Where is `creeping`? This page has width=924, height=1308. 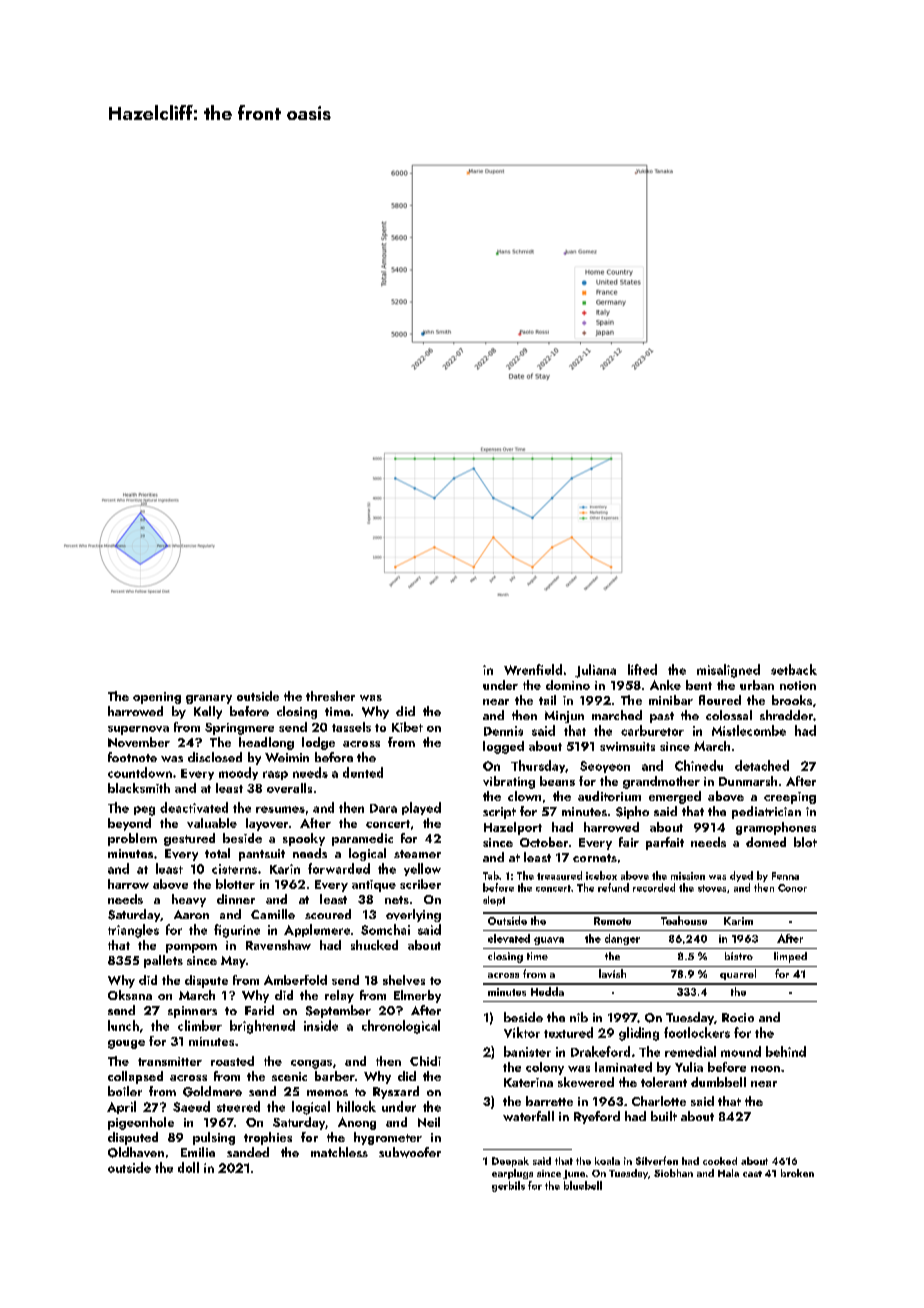
creeping is located at coordinates (790, 798).
